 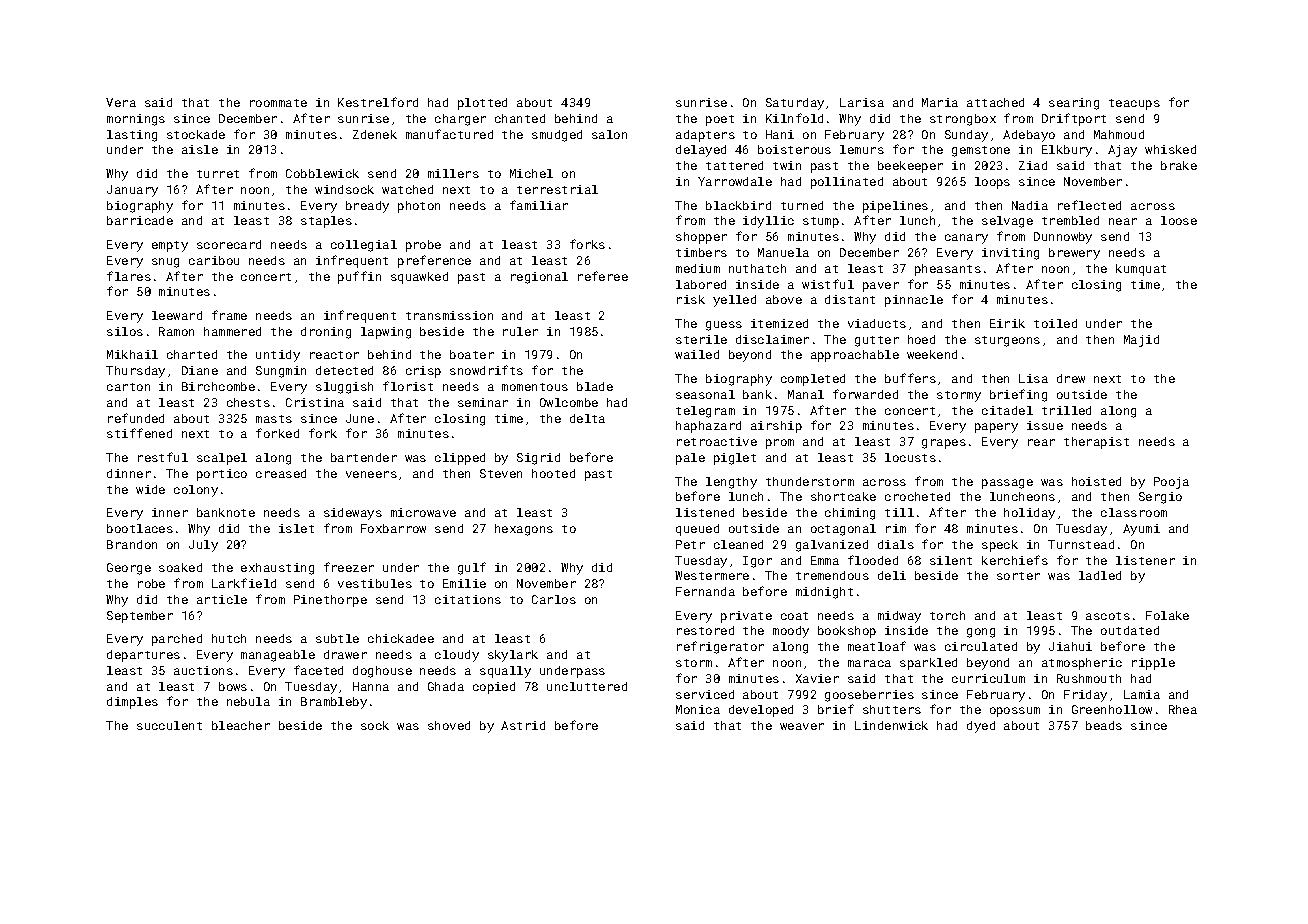 I want to click on succulent, so click(x=169, y=725).
